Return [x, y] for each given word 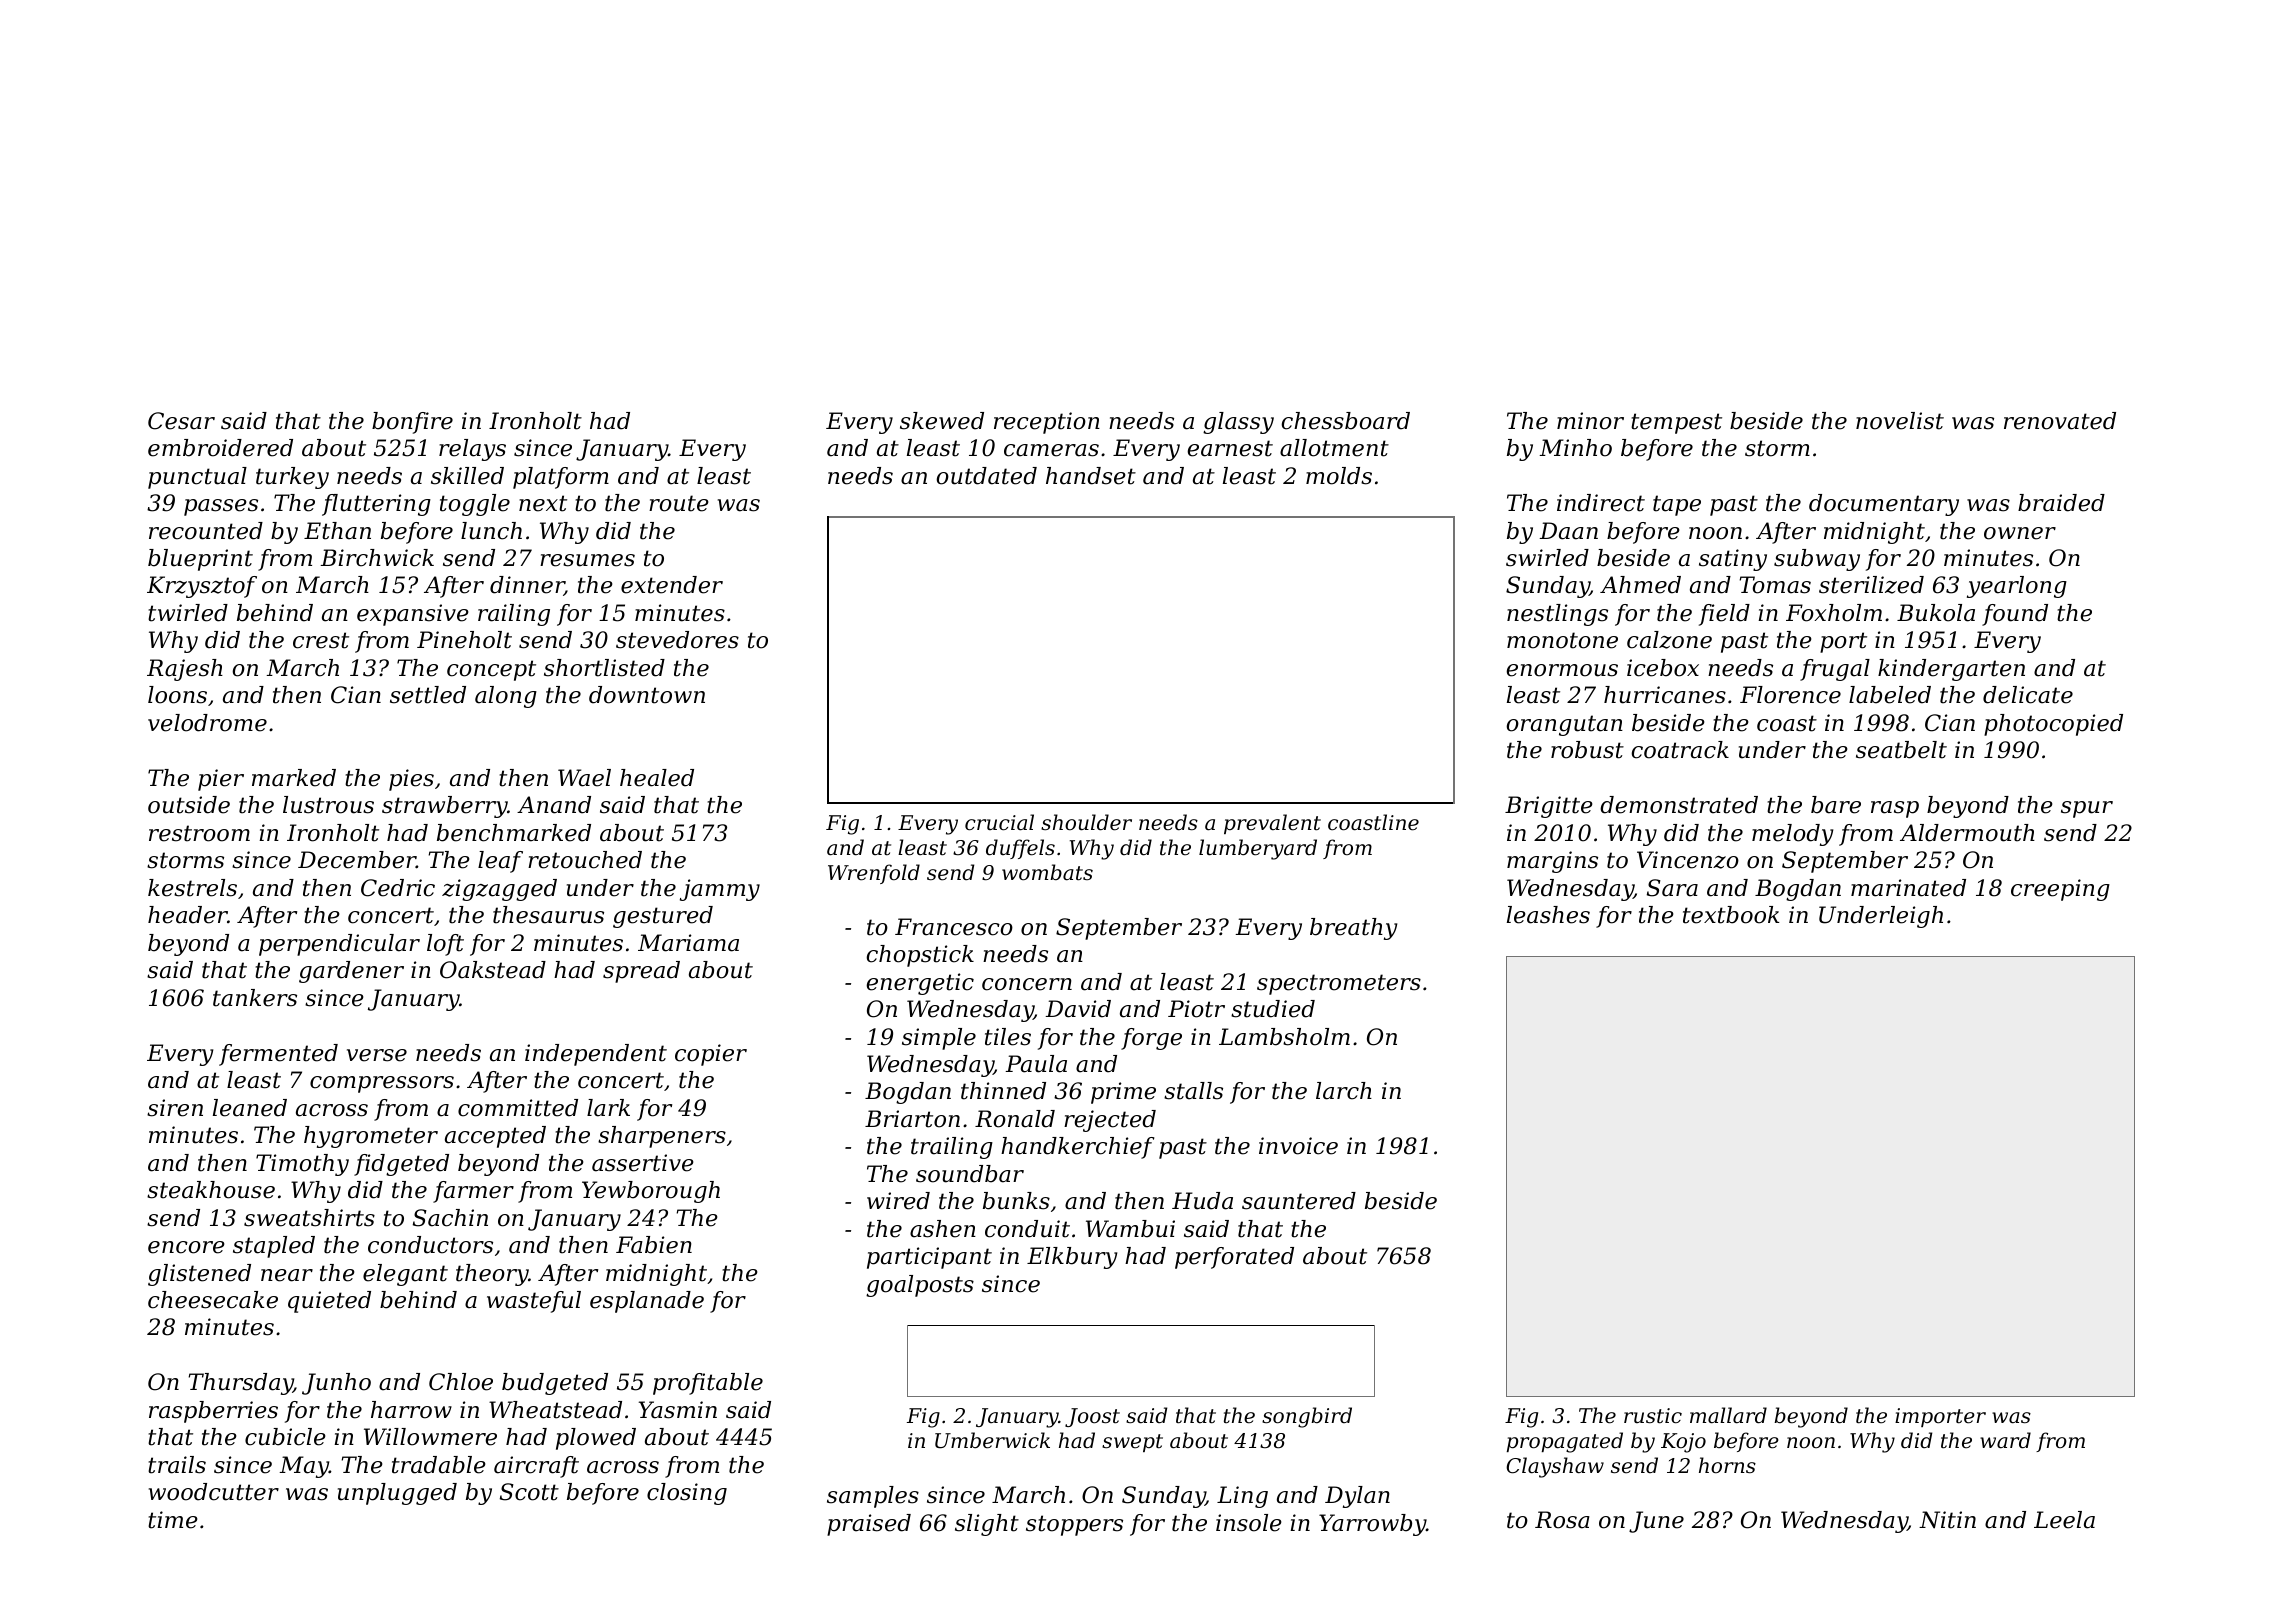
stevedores [677, 640]
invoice [1298, 1146]
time [172, 1520]
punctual [197, 478]
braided [2061, 503]
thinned [1003, 1091]
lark [608, 1108]
